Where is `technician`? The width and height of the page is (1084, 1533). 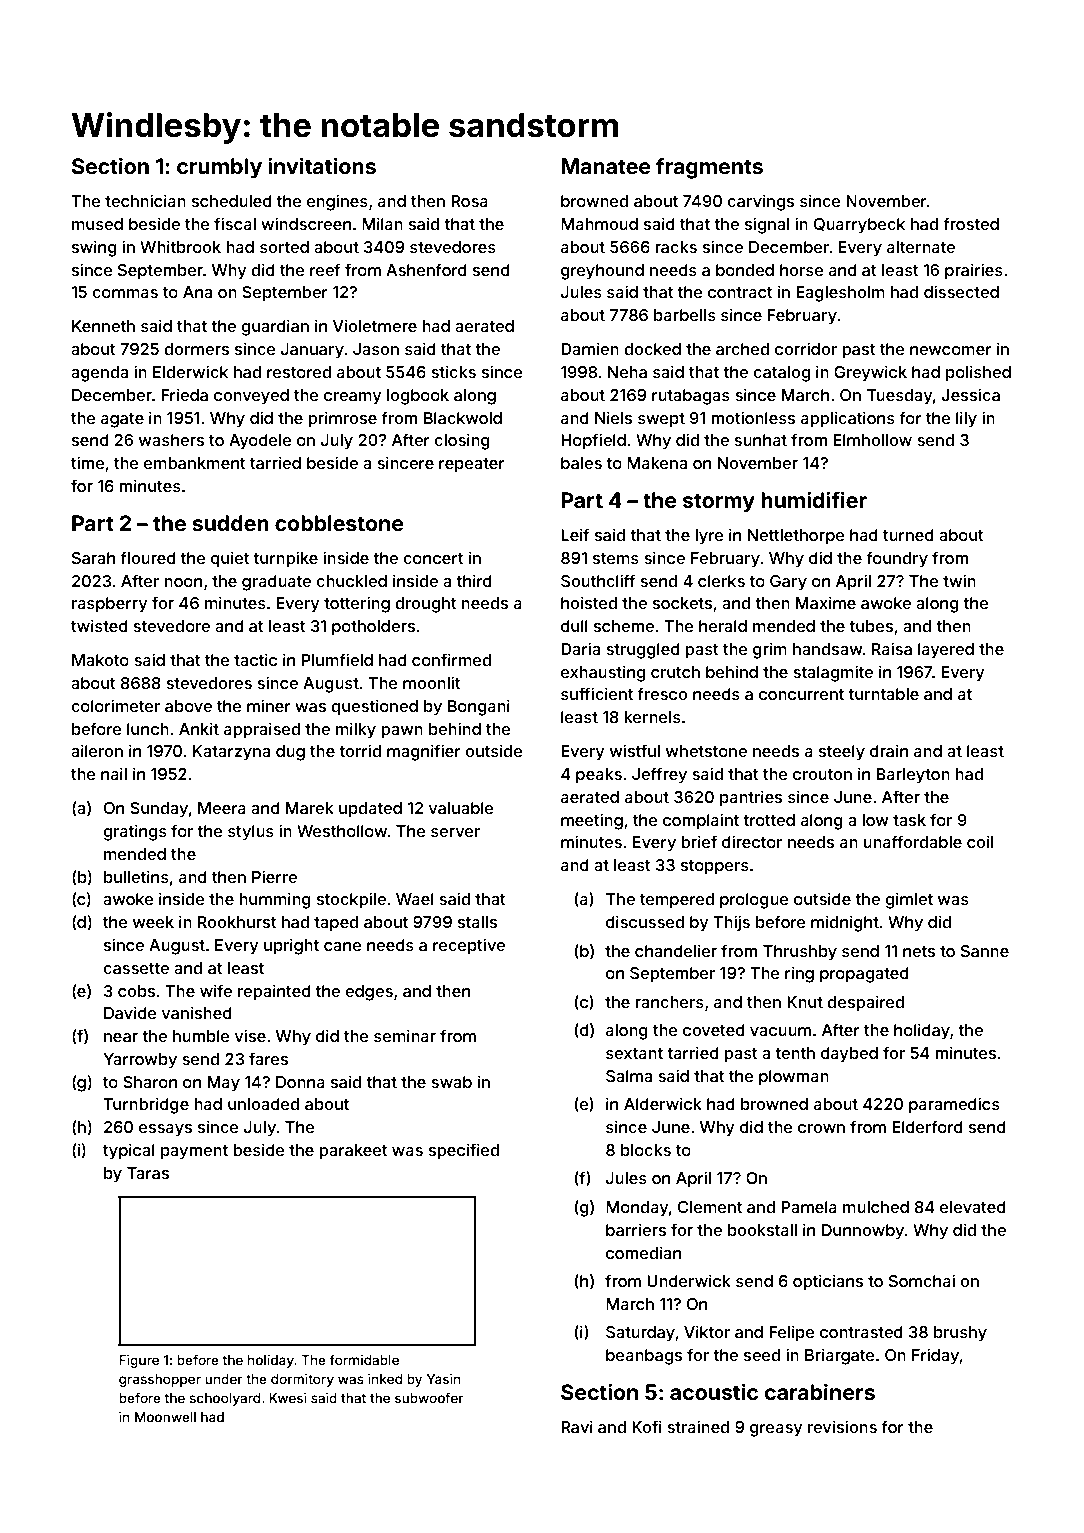
technician is located at coordinates (145, 200).
